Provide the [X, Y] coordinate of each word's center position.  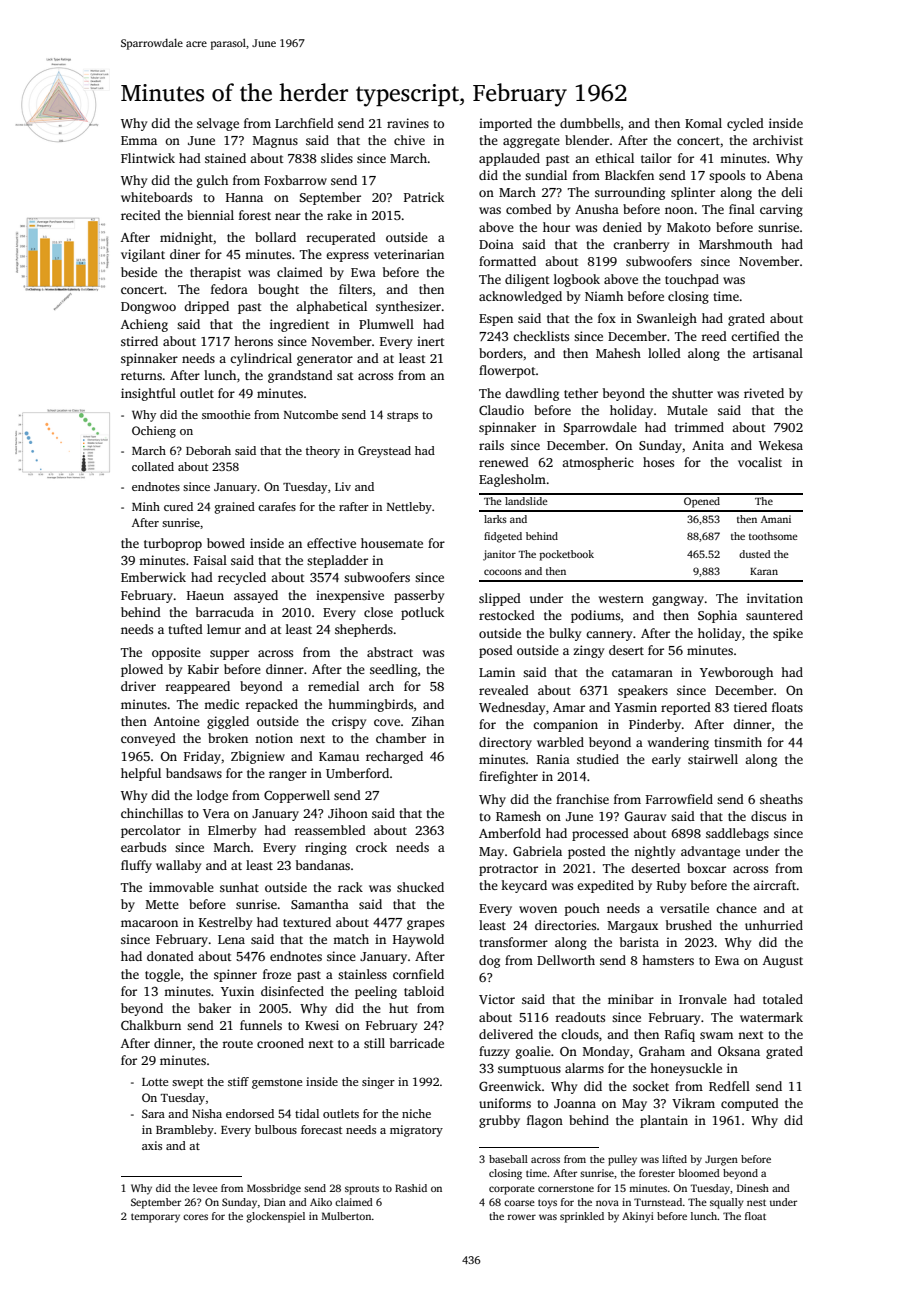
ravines [408, 123]
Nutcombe [311, 414]
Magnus [275, 142]
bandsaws [194, 773]
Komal [703, 123]
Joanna [575, 1103]
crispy [349, 722]
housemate [392, 543]
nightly [654, 852]
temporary [155, 1218]
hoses [658, 462]
